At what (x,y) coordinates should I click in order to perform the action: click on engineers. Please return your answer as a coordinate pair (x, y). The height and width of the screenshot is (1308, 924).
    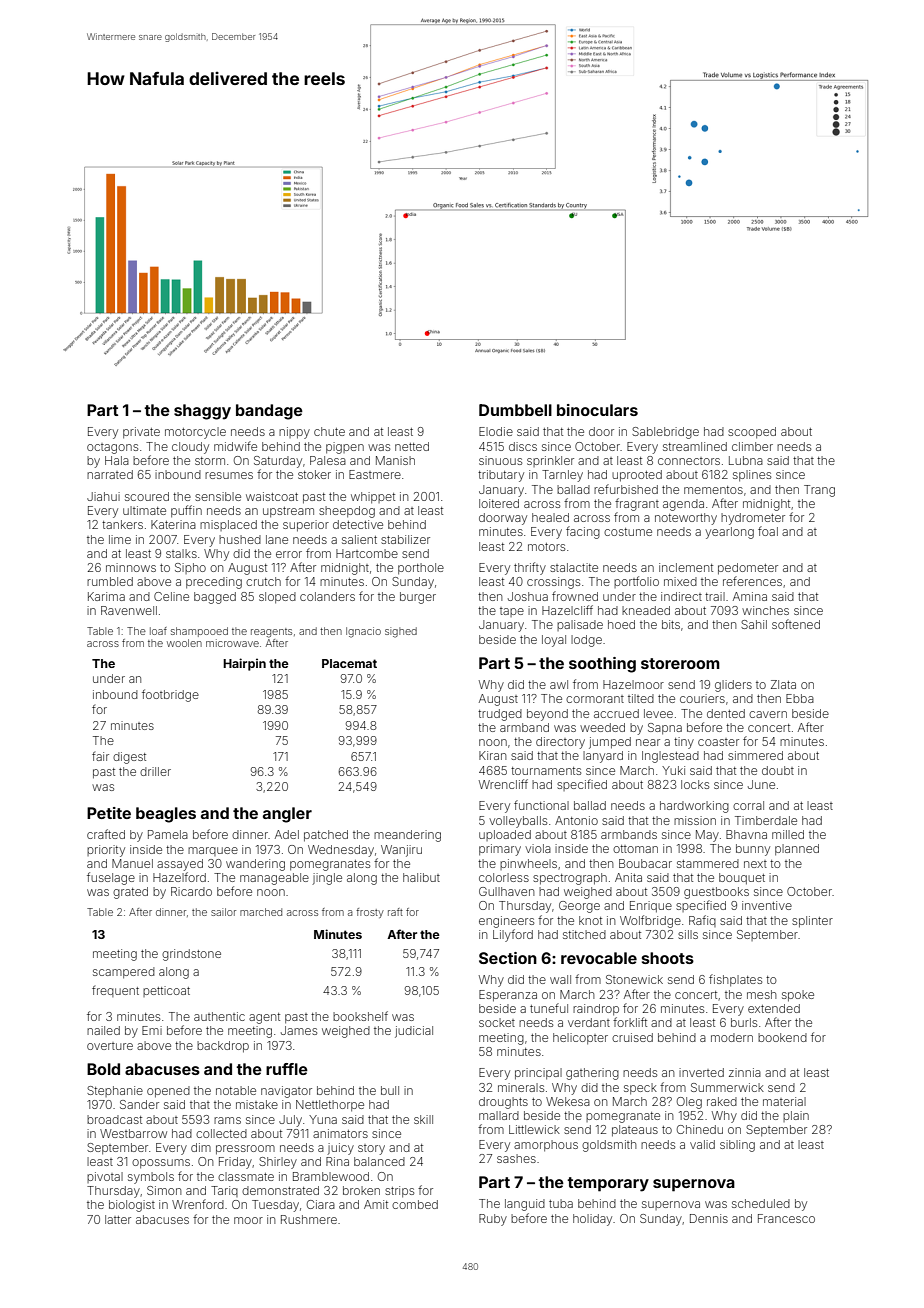
    Looking at the image, I should click on (506, 922).
